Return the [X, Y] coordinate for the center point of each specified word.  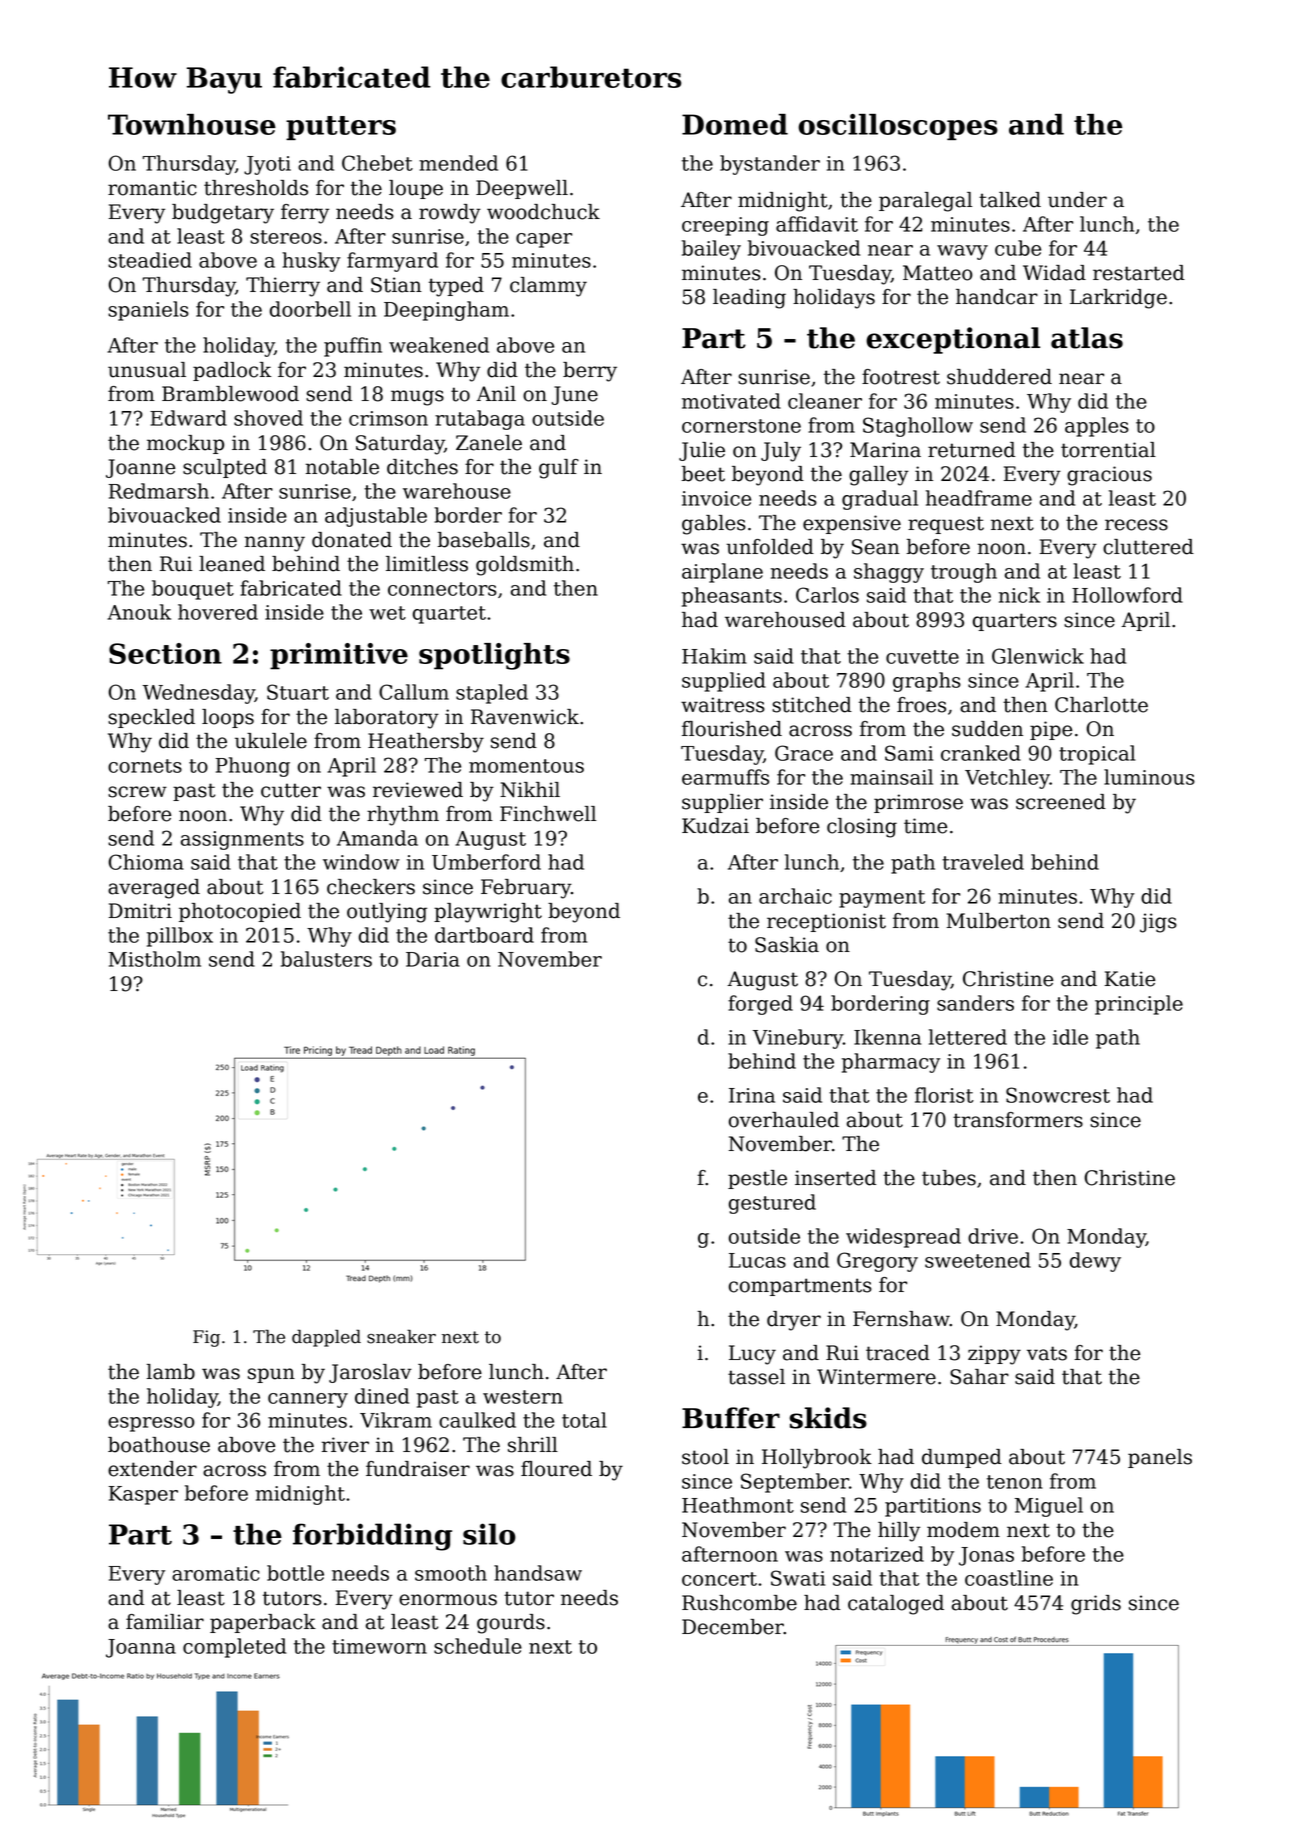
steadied [150, 260]
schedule [478, 1646]
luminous [1149, 777]
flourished [732, 729]
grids [1096, 1605]
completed [234, 1648]
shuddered [999, 377]
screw [137, 792]
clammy [548, 287]
